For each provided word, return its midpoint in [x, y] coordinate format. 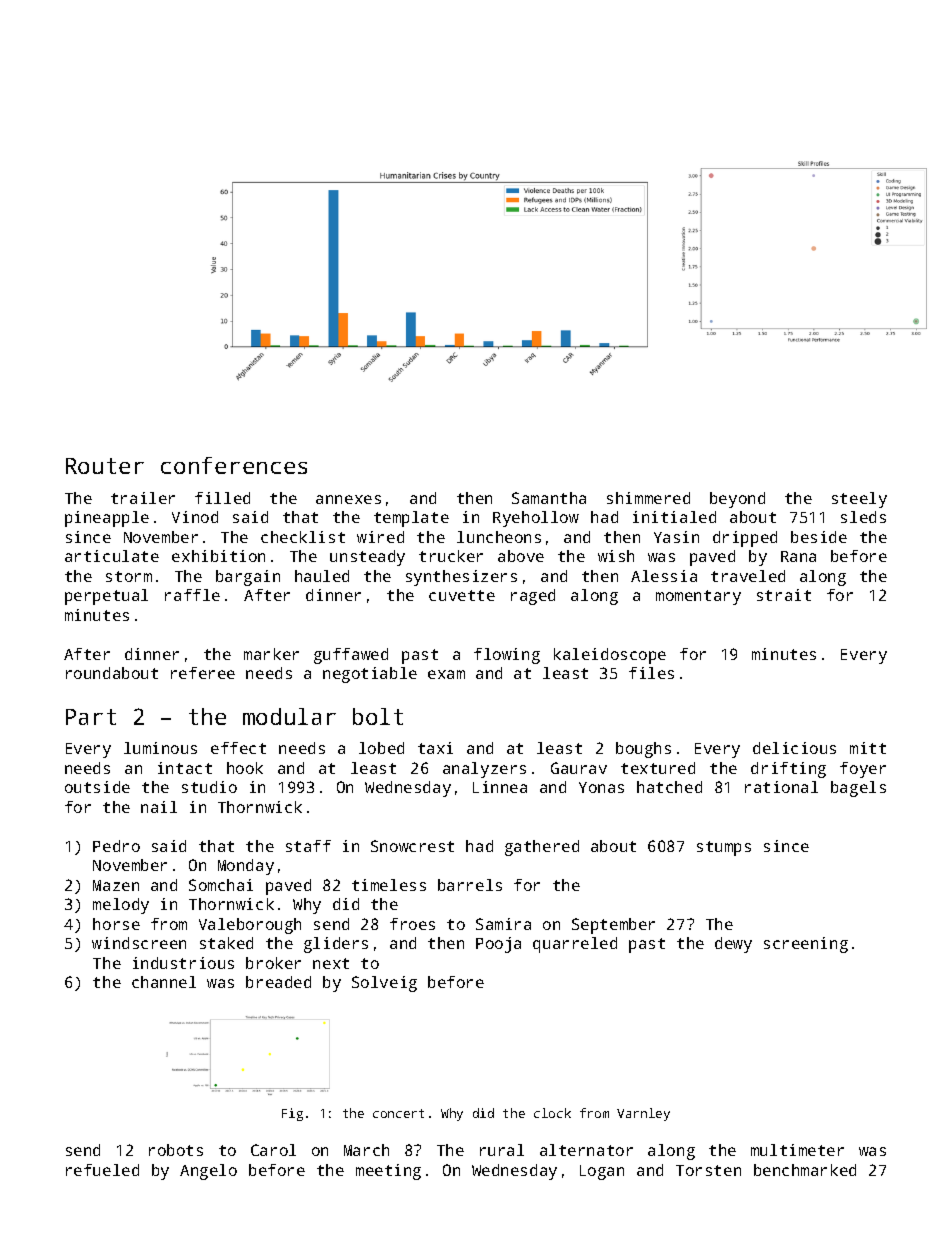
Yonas [601, 787]
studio [209, 787]
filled [222, 498]
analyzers [484, 770]
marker [271, 654]
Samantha [549, 498]
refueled [102, 1170]
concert [398, 1113]
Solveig [384, 984]
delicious [794, 748]
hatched [669, 787]
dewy [733, 945]
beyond [737, 500]
